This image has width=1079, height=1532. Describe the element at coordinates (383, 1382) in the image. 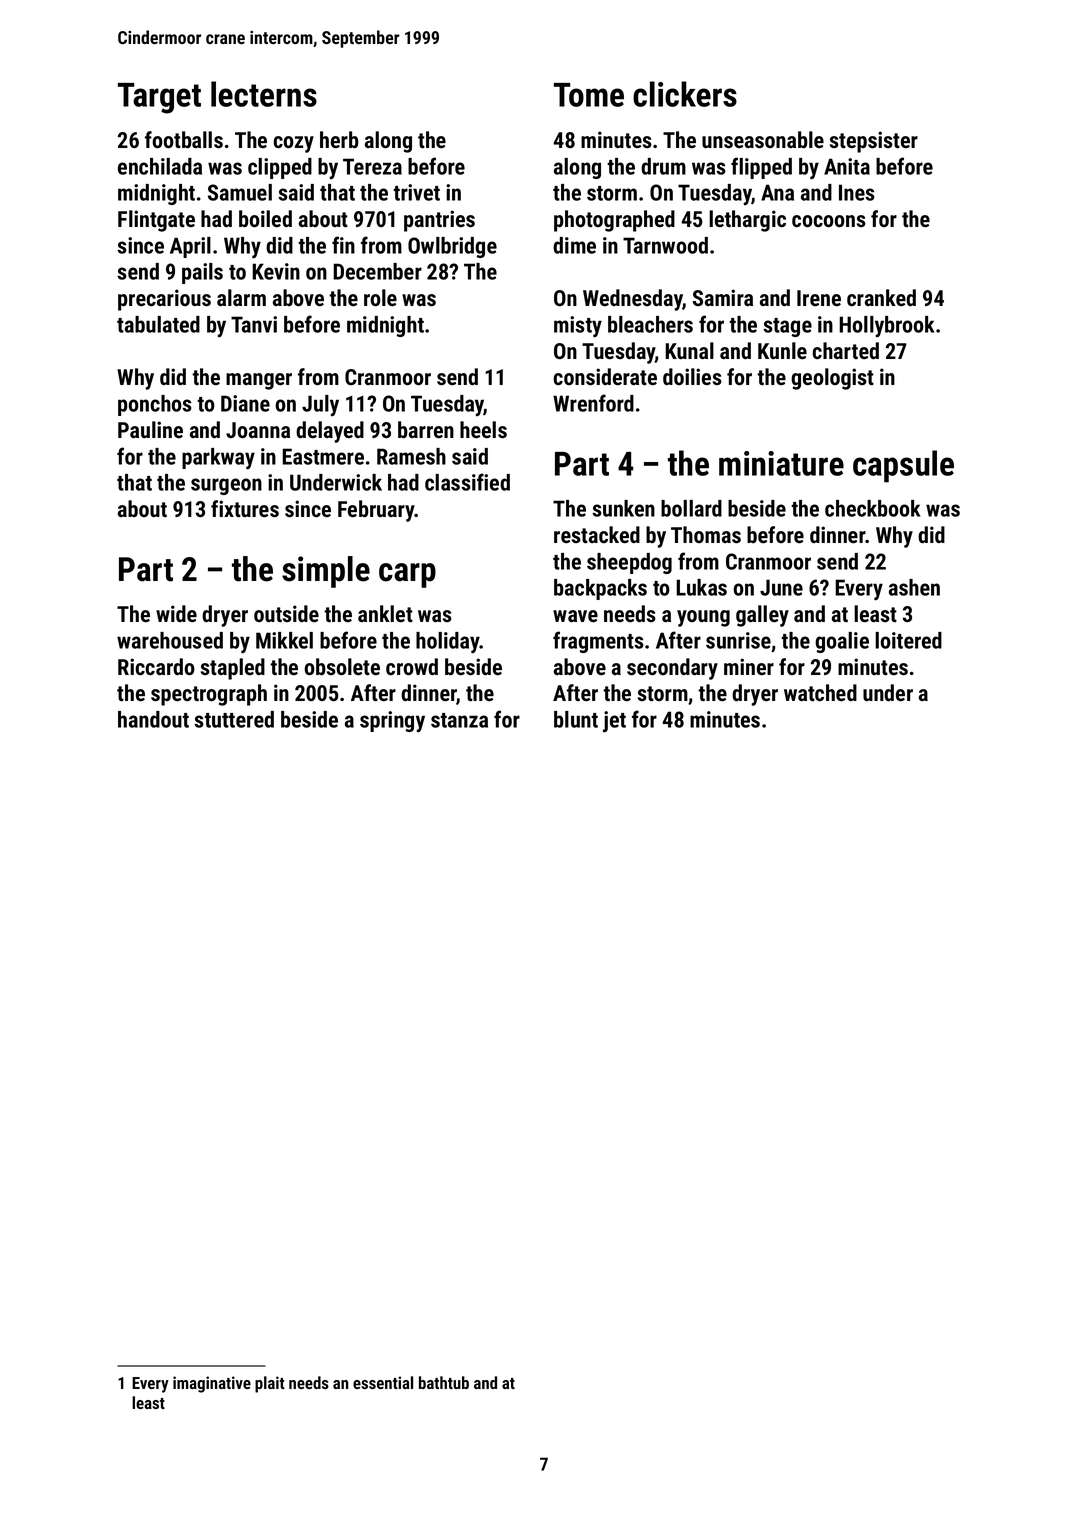

I see `essential` at that location.
